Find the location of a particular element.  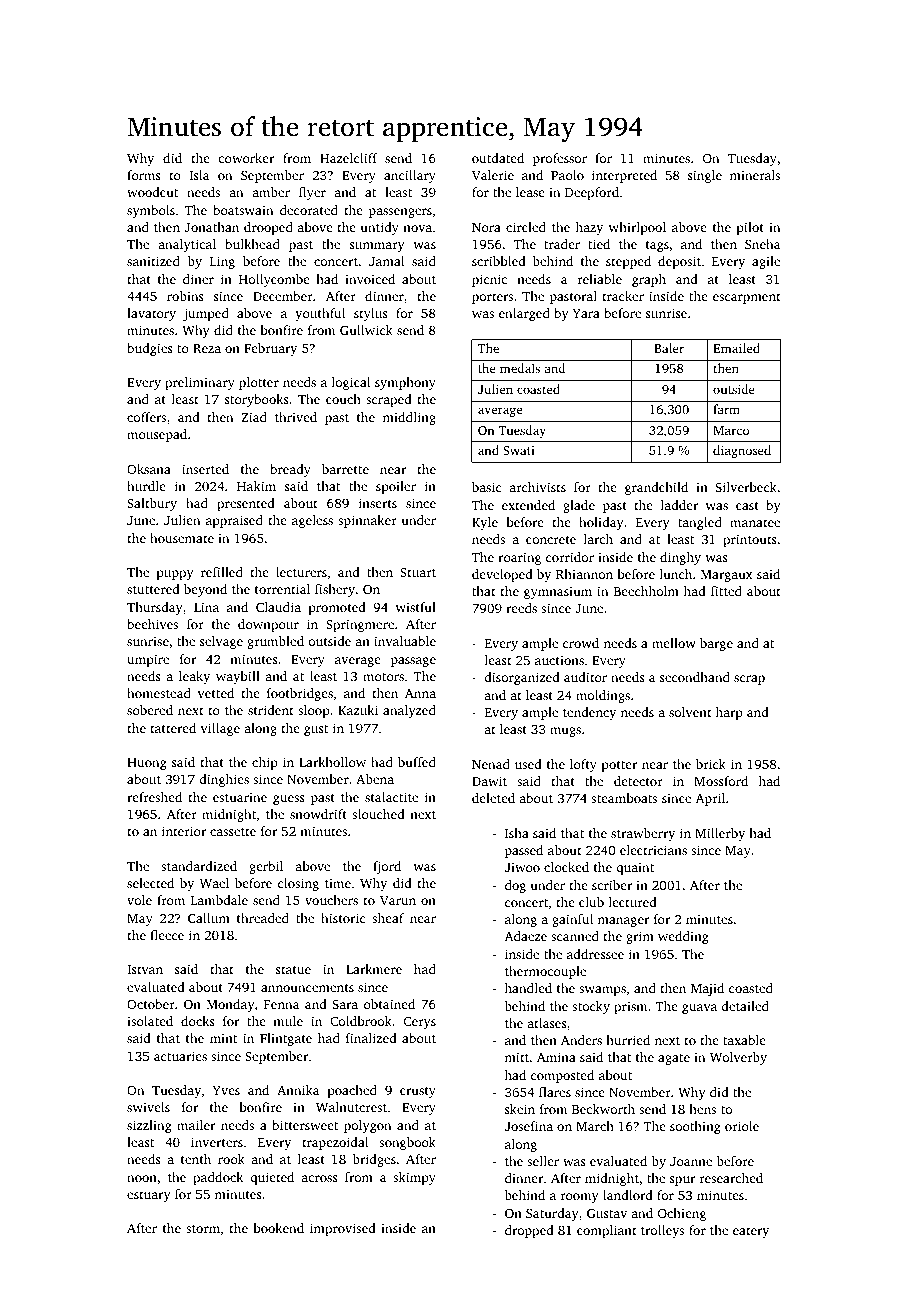

stylus is located at coordinates (371, 314).
